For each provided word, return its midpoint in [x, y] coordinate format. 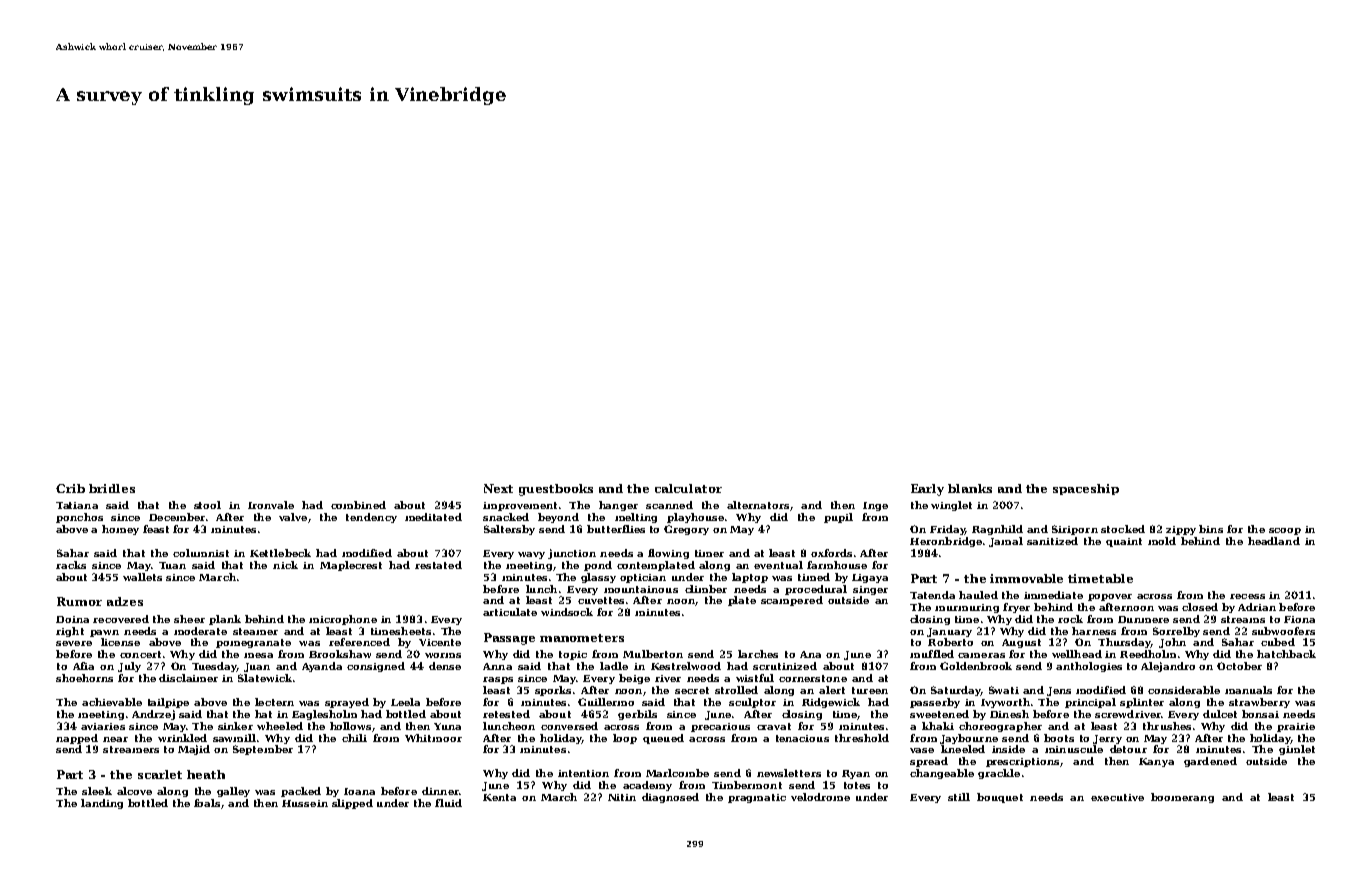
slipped [352, 804]
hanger [618, 506]
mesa [258, 655]
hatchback [1286, 654]
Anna [497, 666]
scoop [1285, 531]
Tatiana [77, 505]
